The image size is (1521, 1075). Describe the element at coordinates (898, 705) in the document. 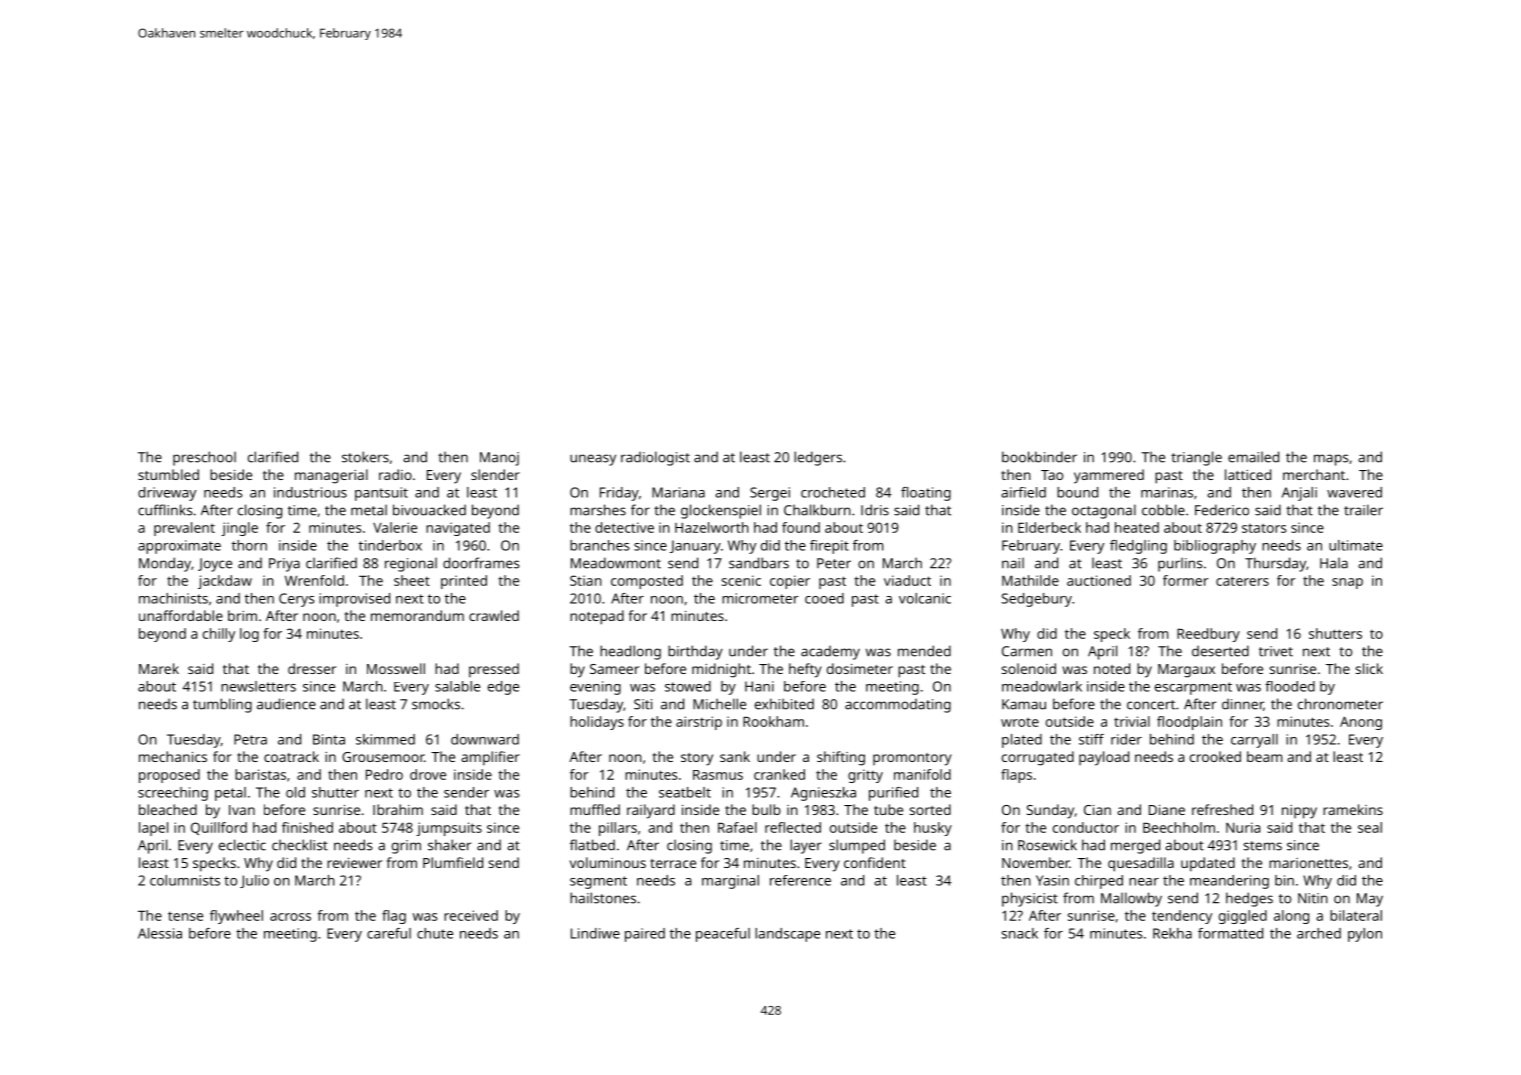

I see `accommodating` at that location.
